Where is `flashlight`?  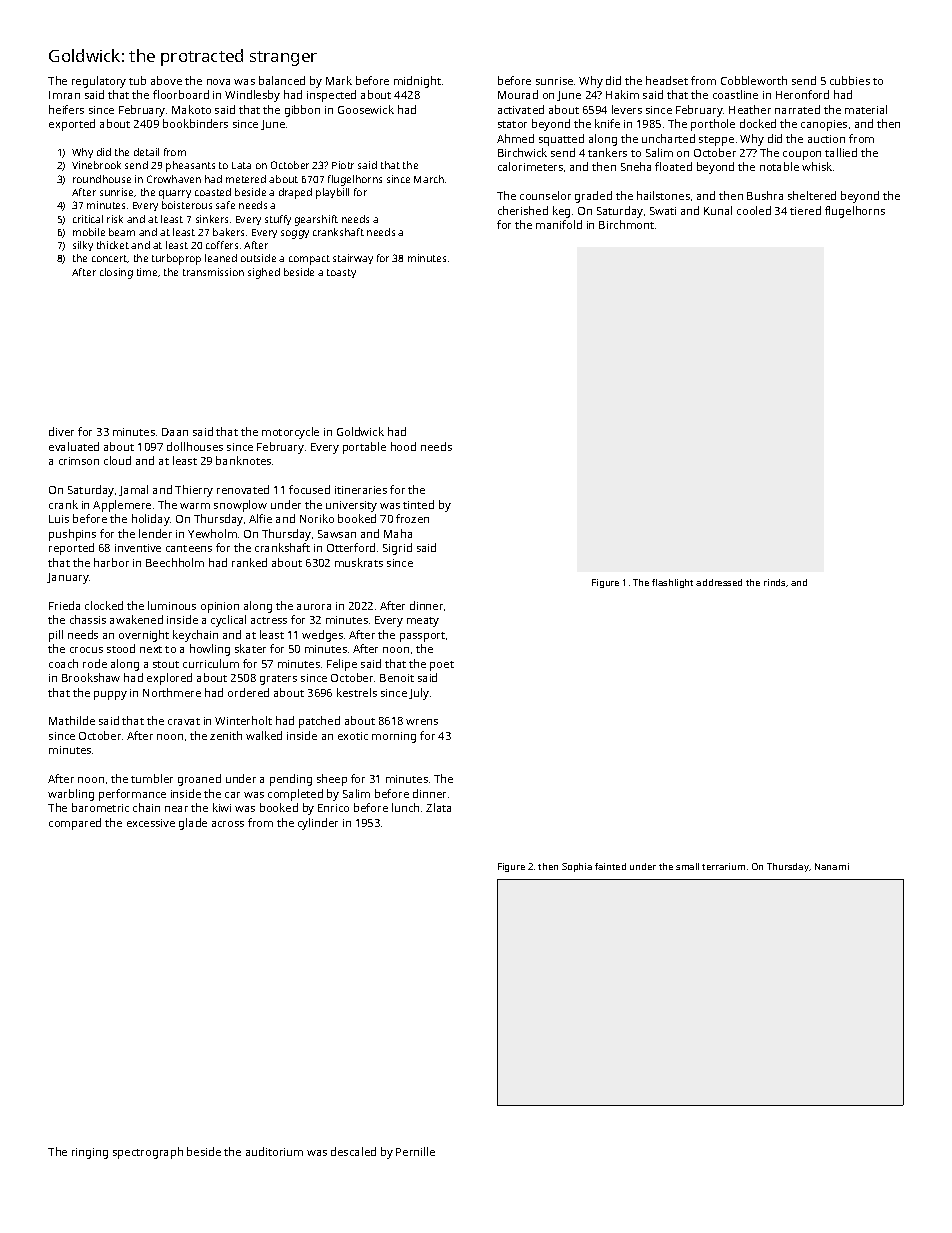
flashlight is located at coordinates (672, 583).
